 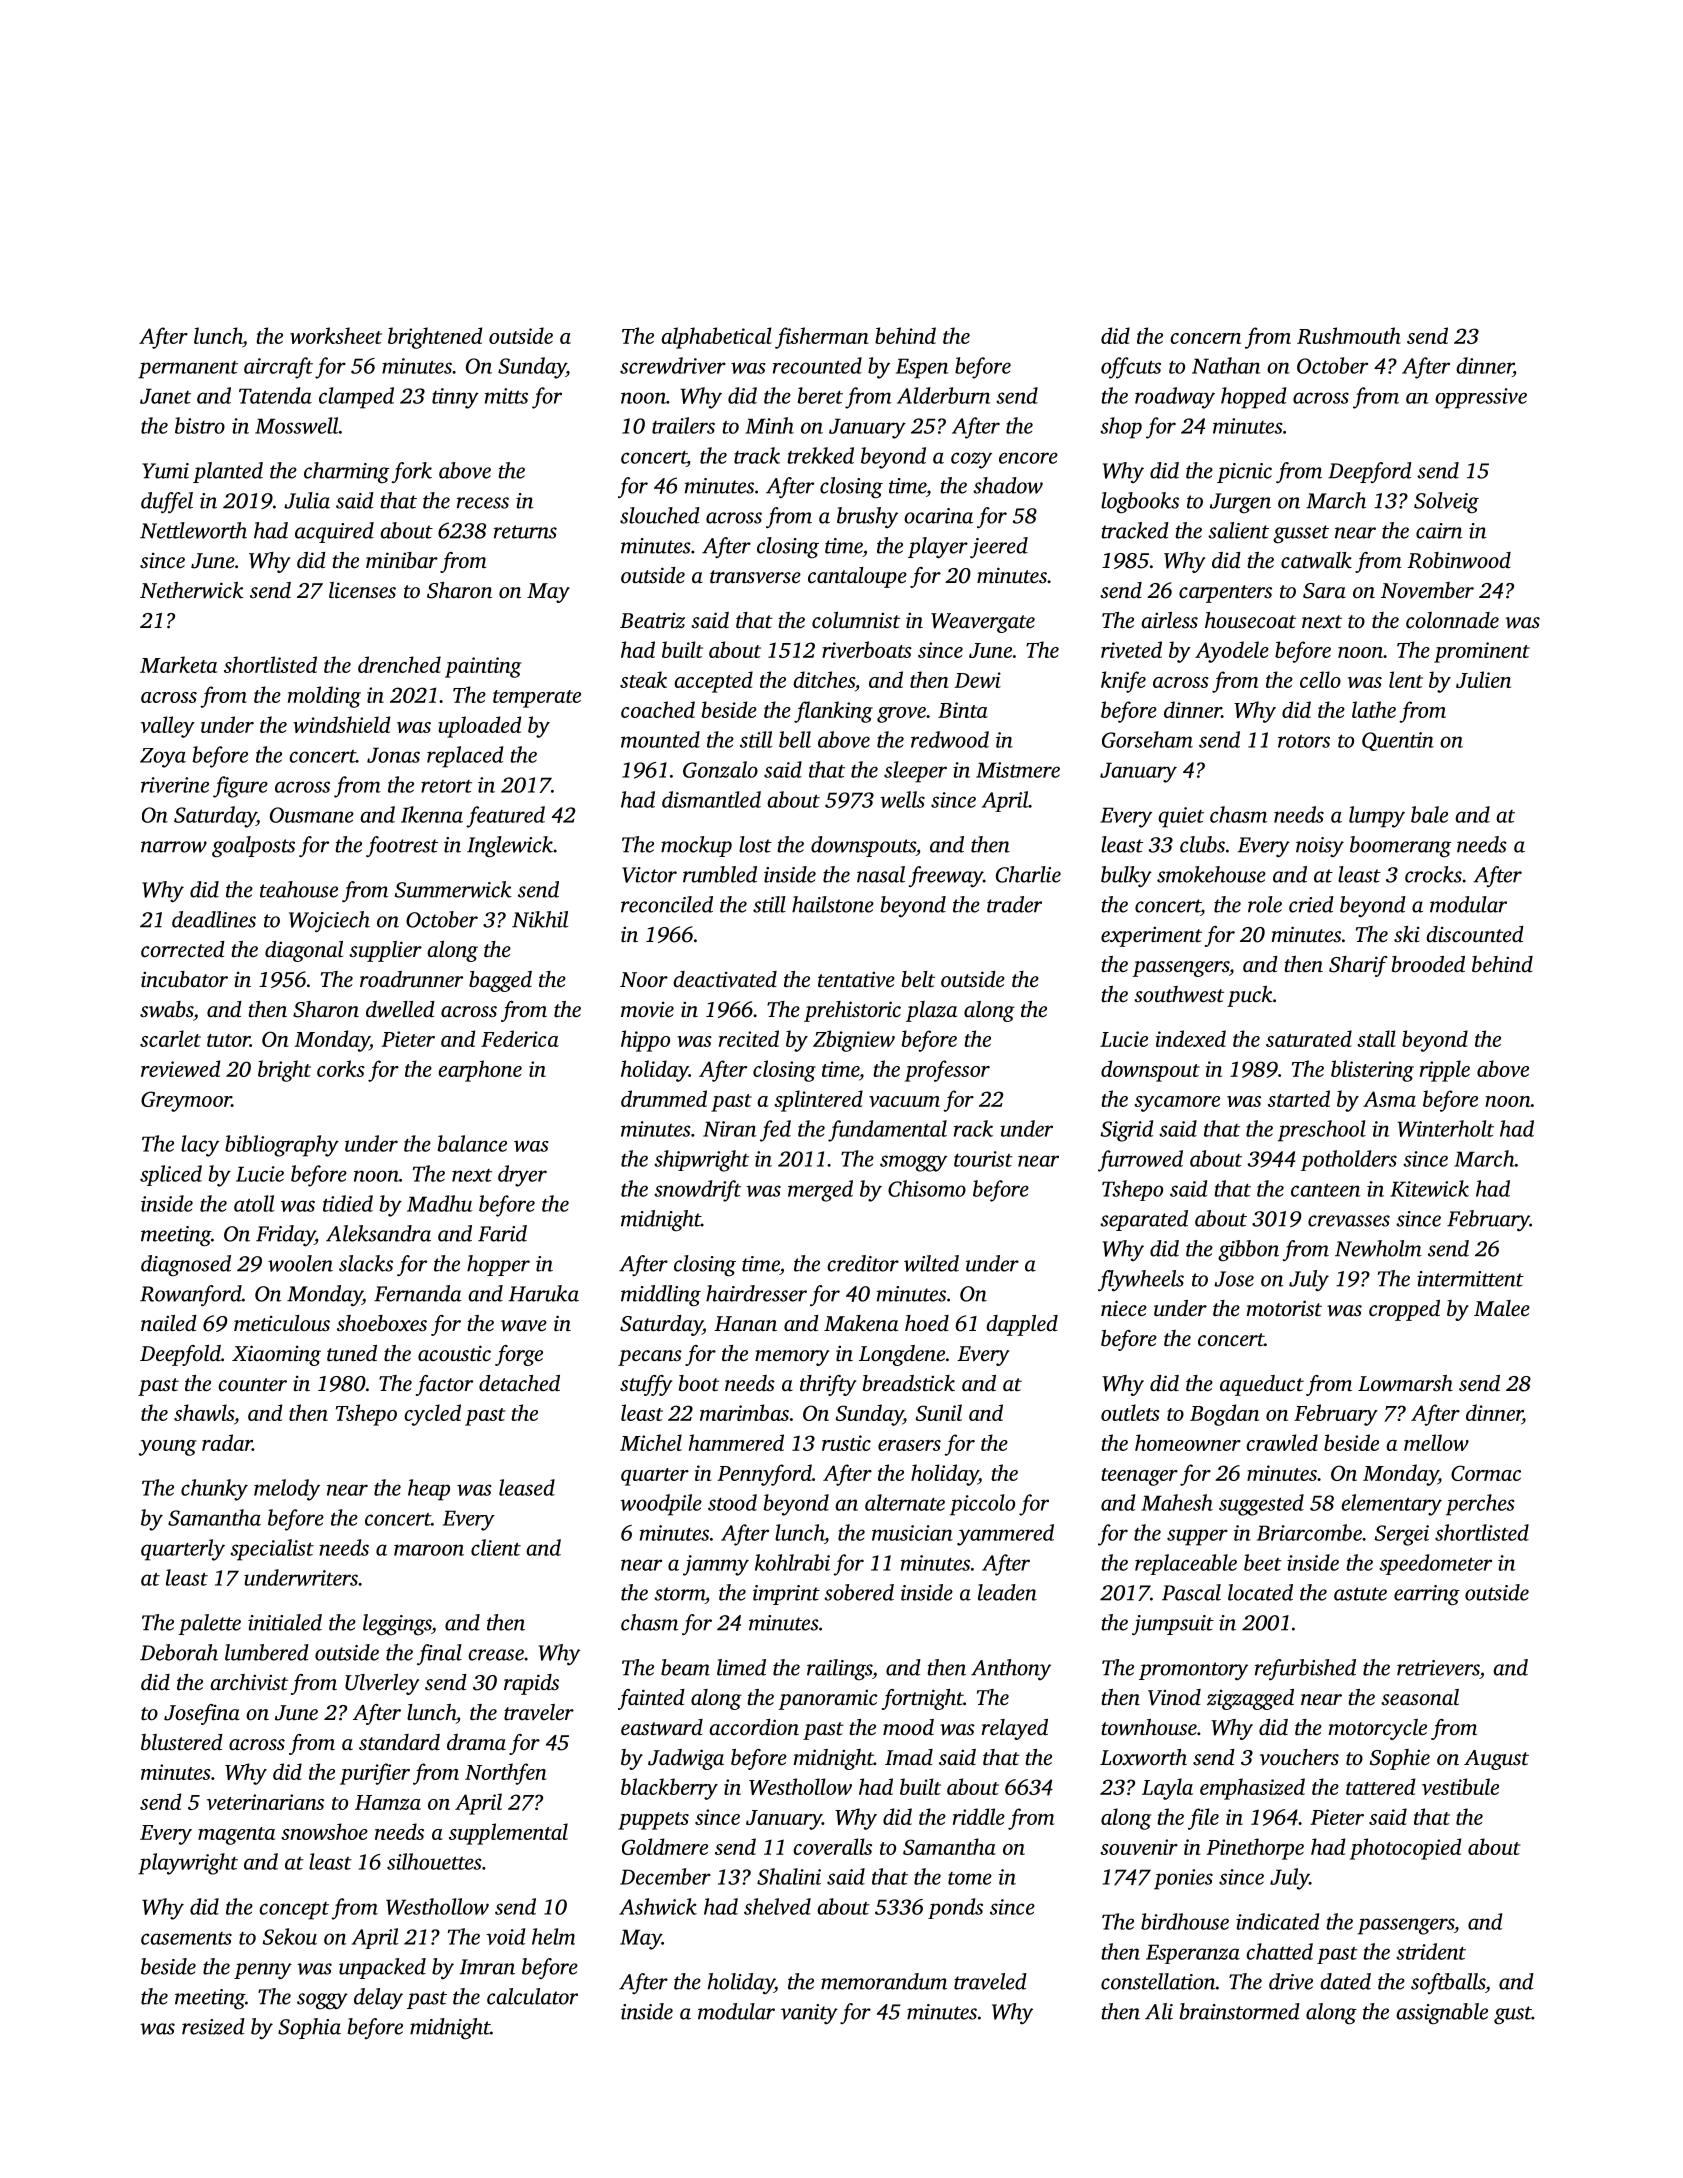 I want to click on permanent, so click(x=188, y=370).
